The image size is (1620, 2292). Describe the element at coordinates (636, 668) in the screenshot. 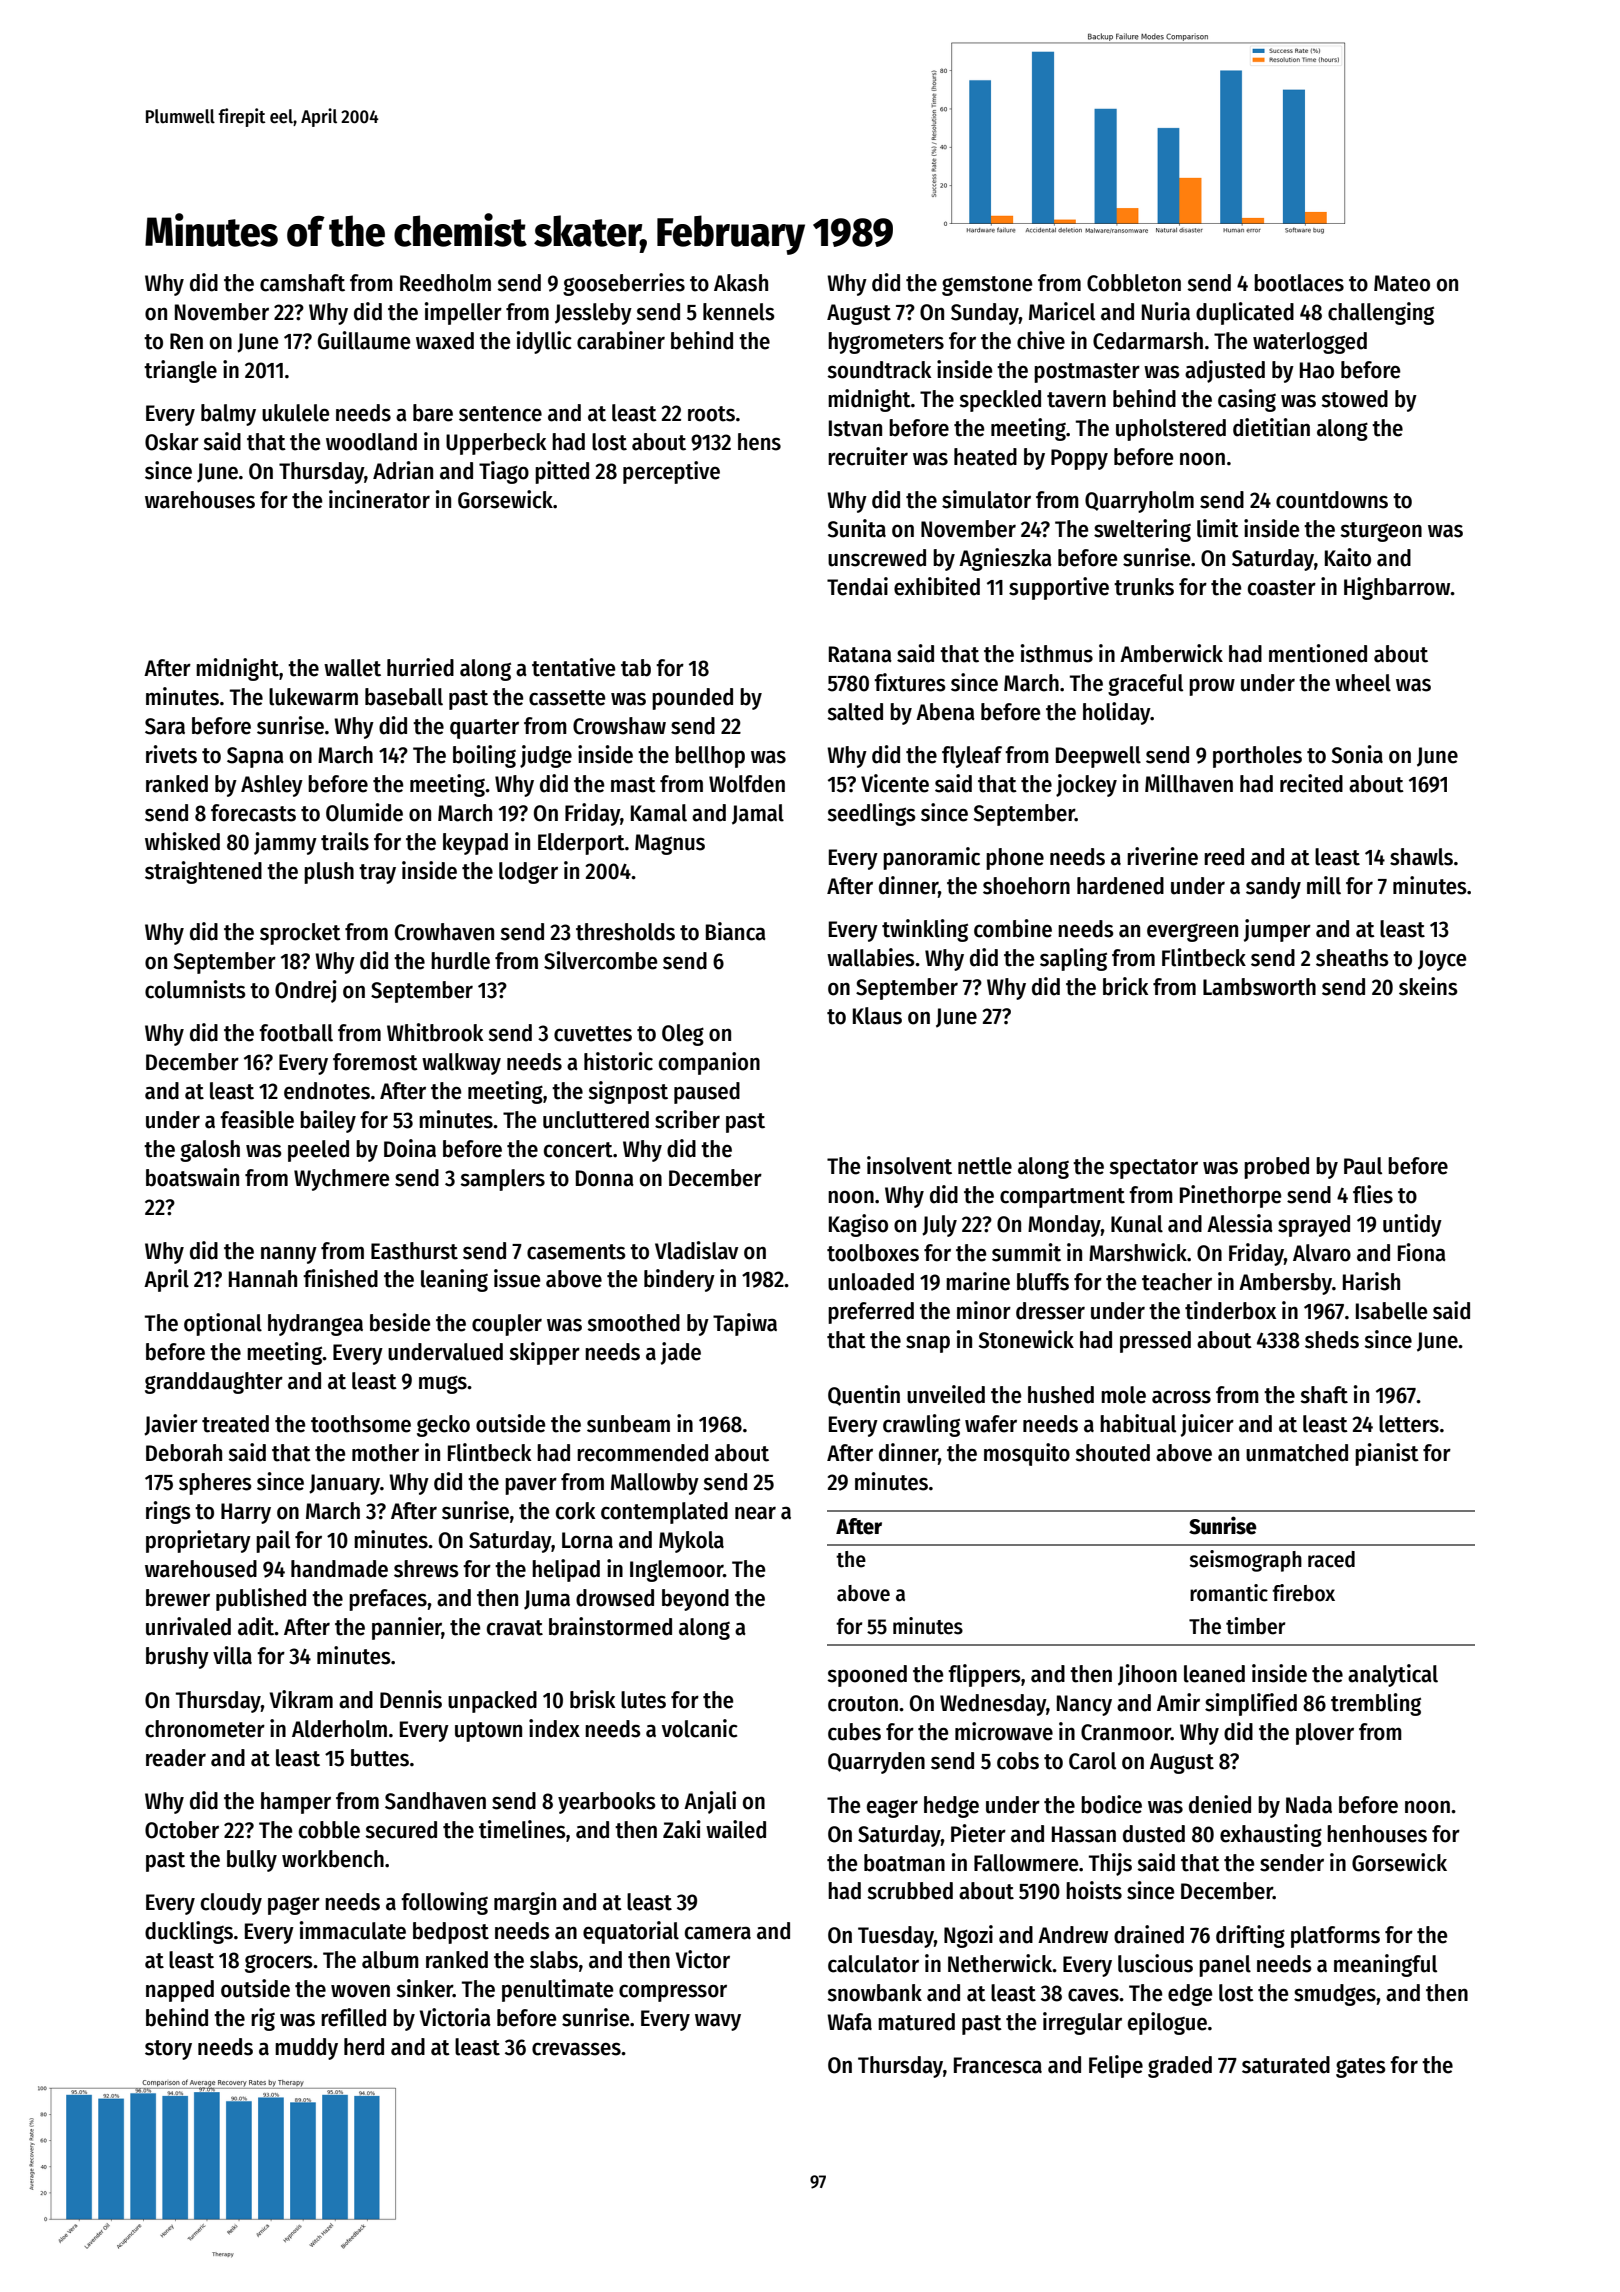

I see `tab` at that location.
